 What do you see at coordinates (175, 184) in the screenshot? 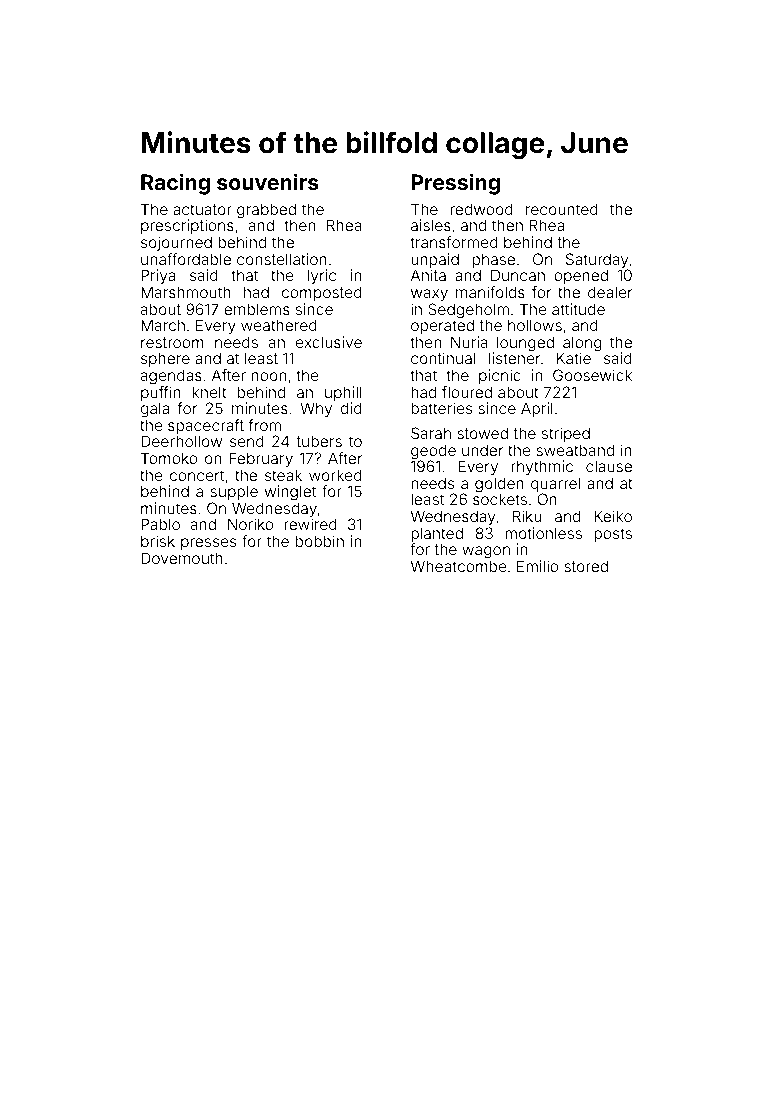
I see `Racing` at bounding box center [175, 184].
